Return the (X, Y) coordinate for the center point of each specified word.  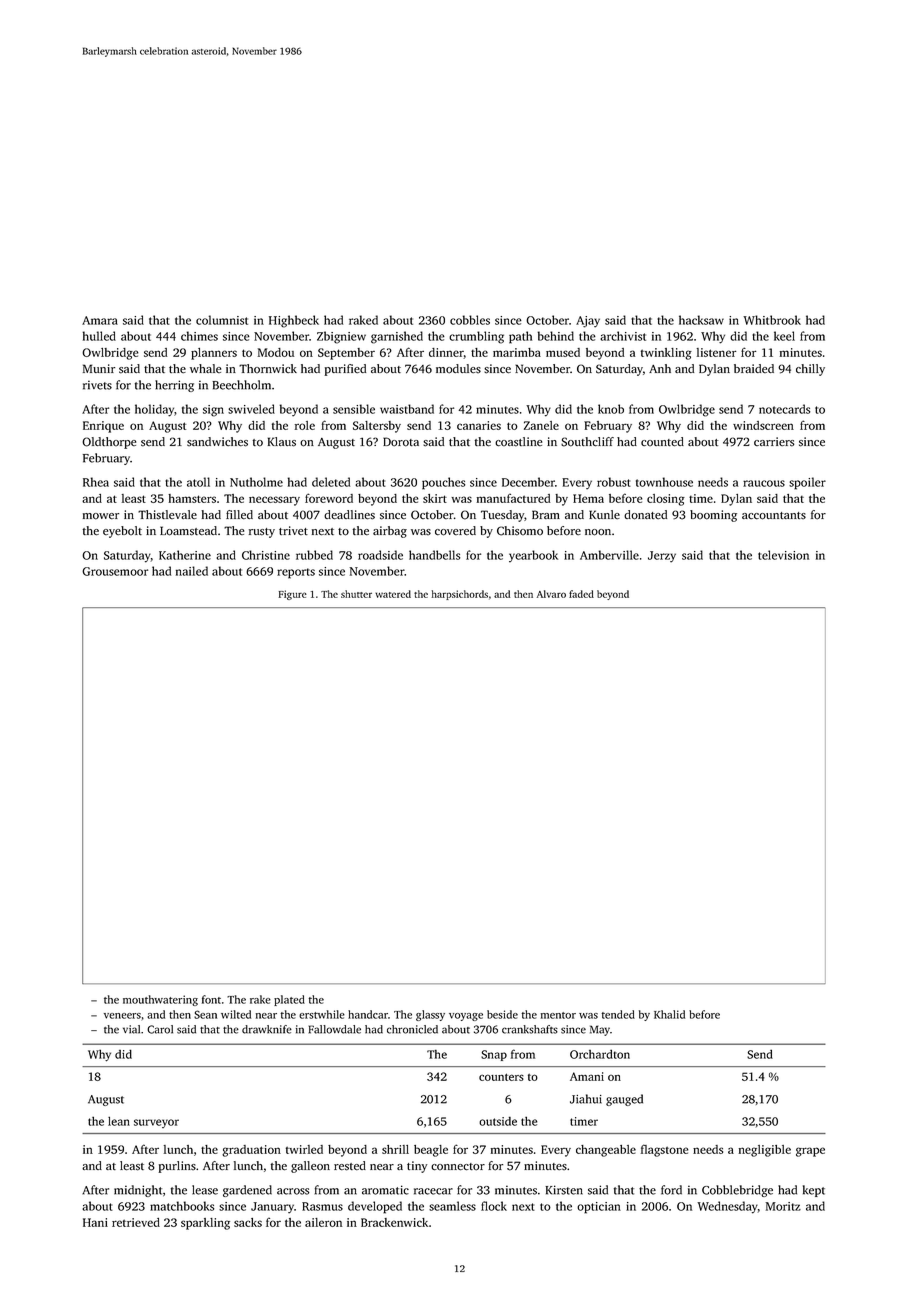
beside (502, 1014)
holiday (154, 410)
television (783, 555)
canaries (479, 425)
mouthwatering (160, 1000)
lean (119, 1121)
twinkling (666, 354)
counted (662, 442)
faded (581, 594)
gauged (624, 1100)
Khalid (669, 1014)
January (272, 1208)
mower (101, 516)
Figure (293, 595)
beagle (431, 1151)
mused (563, 352)
